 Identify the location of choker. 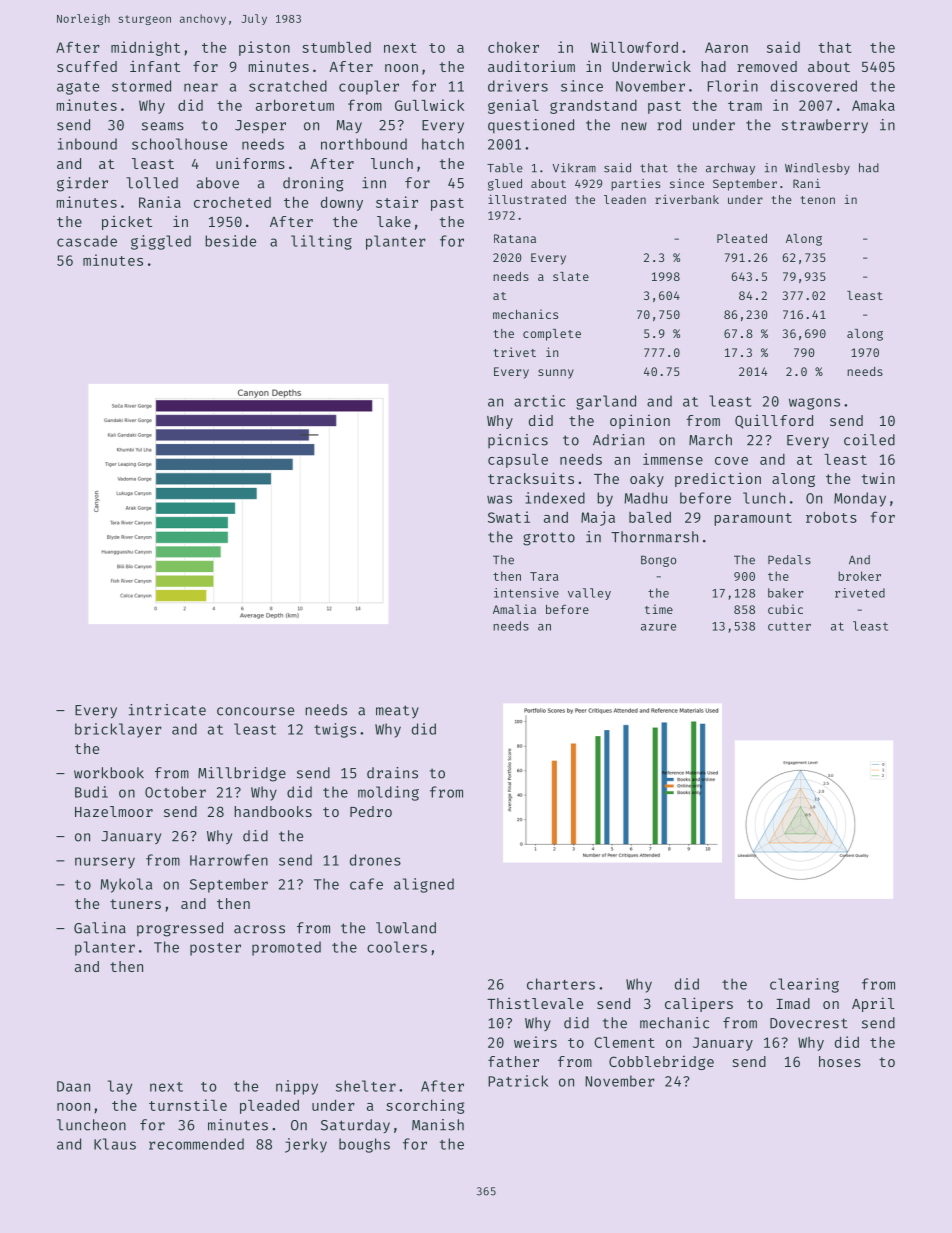
(513, 47).
